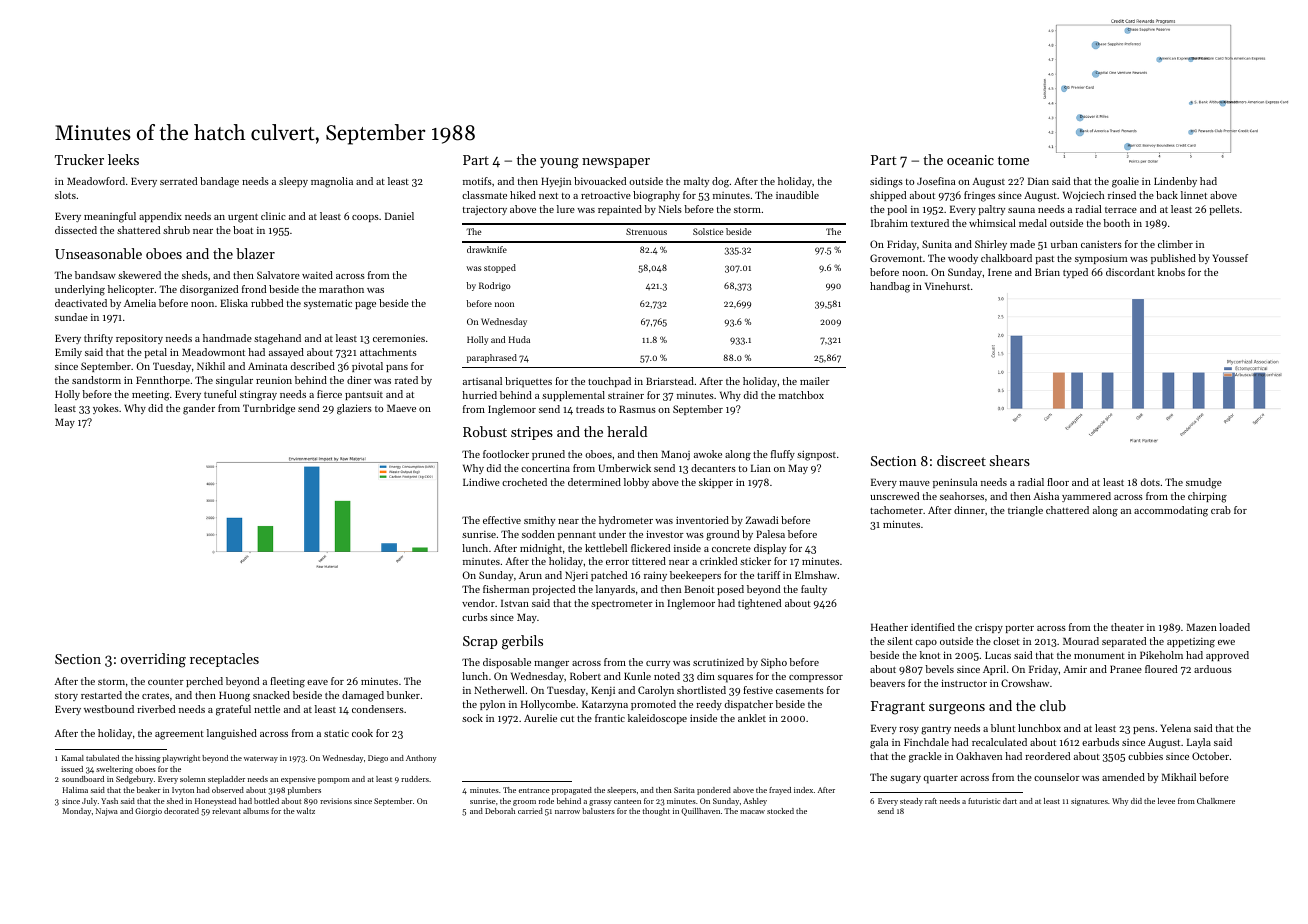 Image resolution: width=1308 pixels, height=924 pixels. I want to click on Deborah, so click(500, 811).
